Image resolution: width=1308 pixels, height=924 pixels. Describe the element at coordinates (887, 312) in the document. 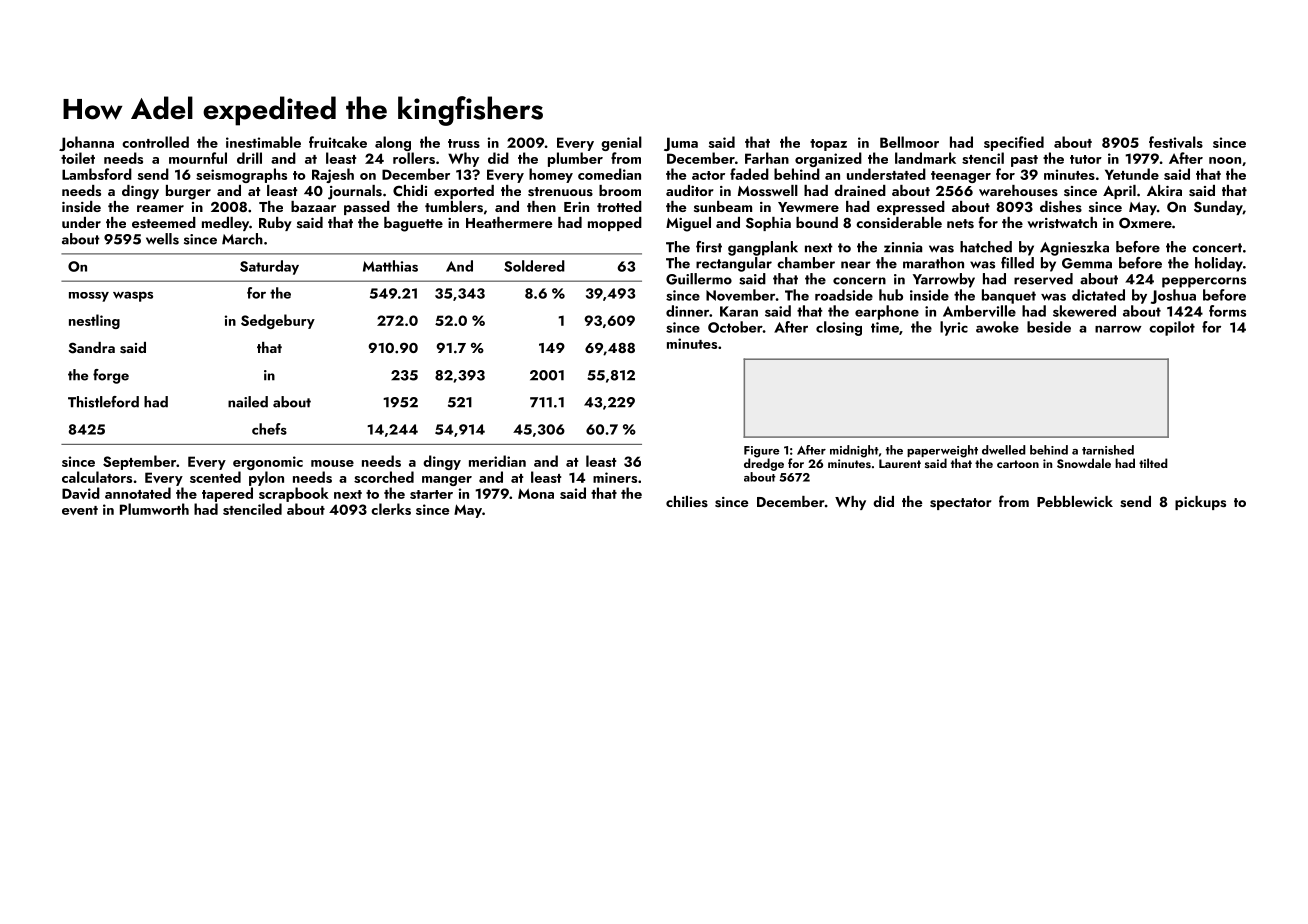

I see `earphone` at that location.
